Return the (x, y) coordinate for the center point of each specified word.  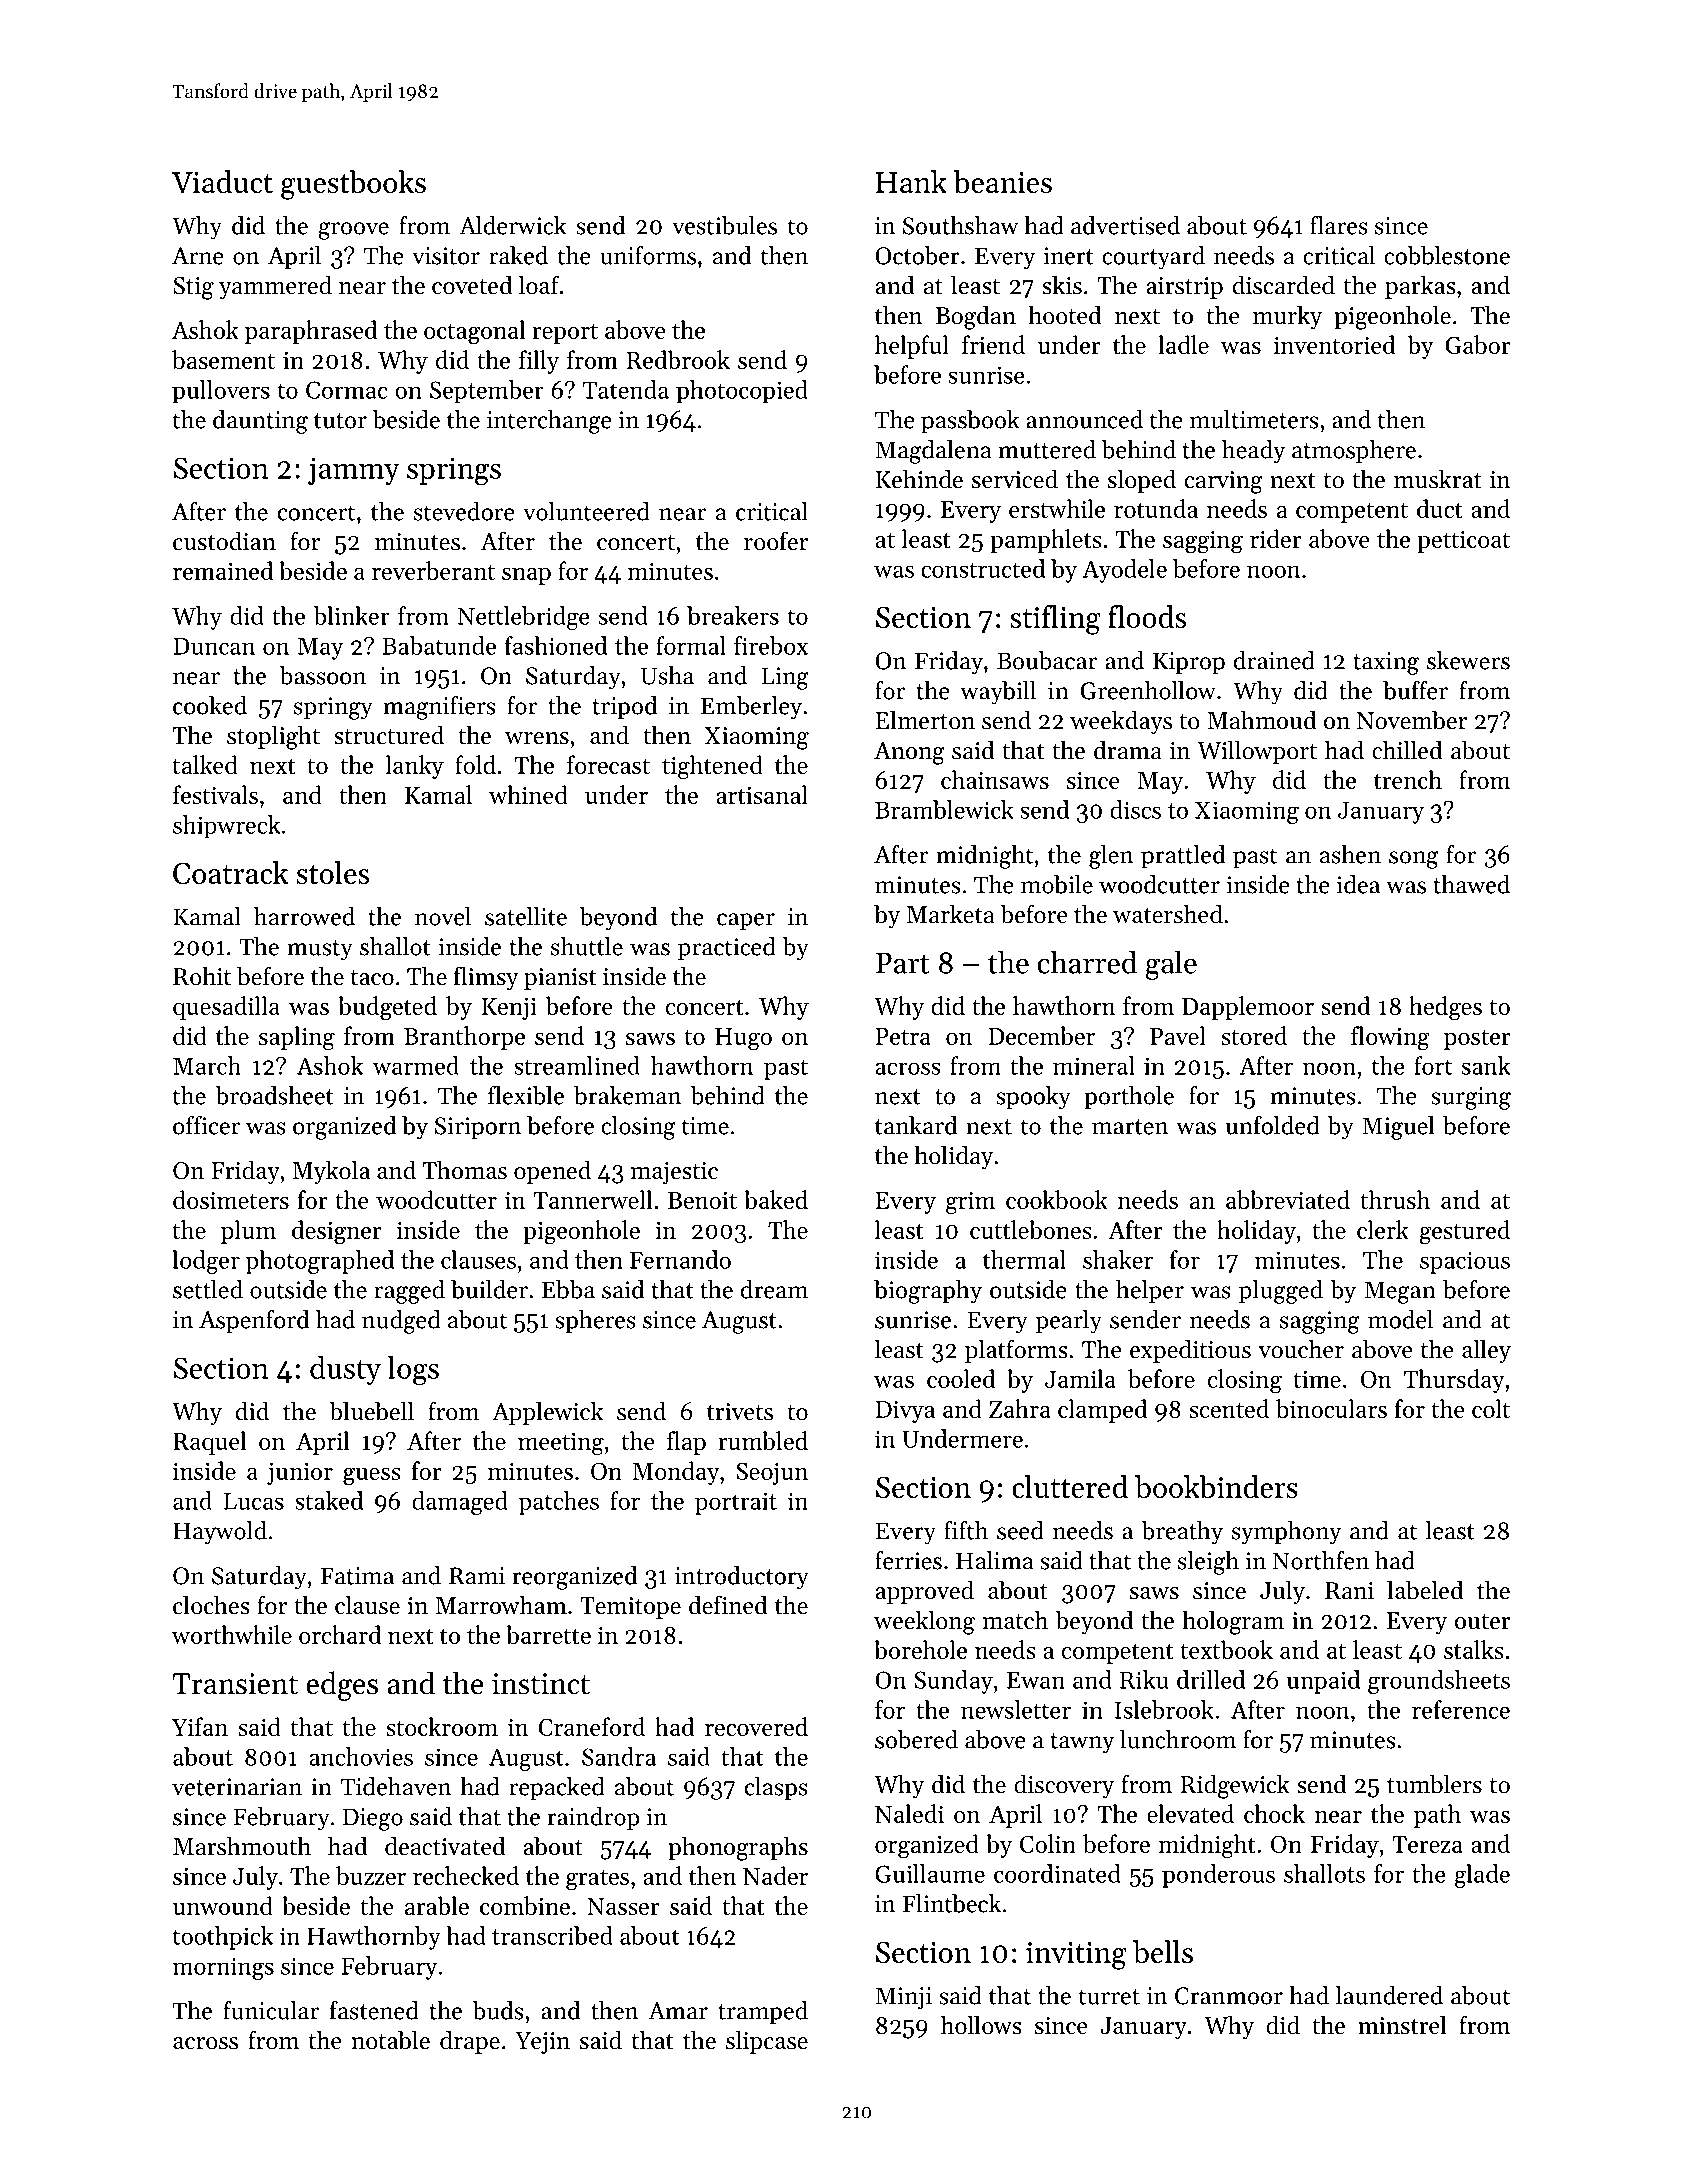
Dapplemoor (1248, 1008)
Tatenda (626, 389)
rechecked (466, 1875)
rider (1276, 538)
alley (1486, 1351)
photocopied (742, 391)
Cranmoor (1229, 1996)
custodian (224, 541)
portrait (736, 1503)
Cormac (346, 390)
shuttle (587, 946)
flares (1339, 225)
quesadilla (226, 1008)
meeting (561, 1444)
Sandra (619, 1756)
